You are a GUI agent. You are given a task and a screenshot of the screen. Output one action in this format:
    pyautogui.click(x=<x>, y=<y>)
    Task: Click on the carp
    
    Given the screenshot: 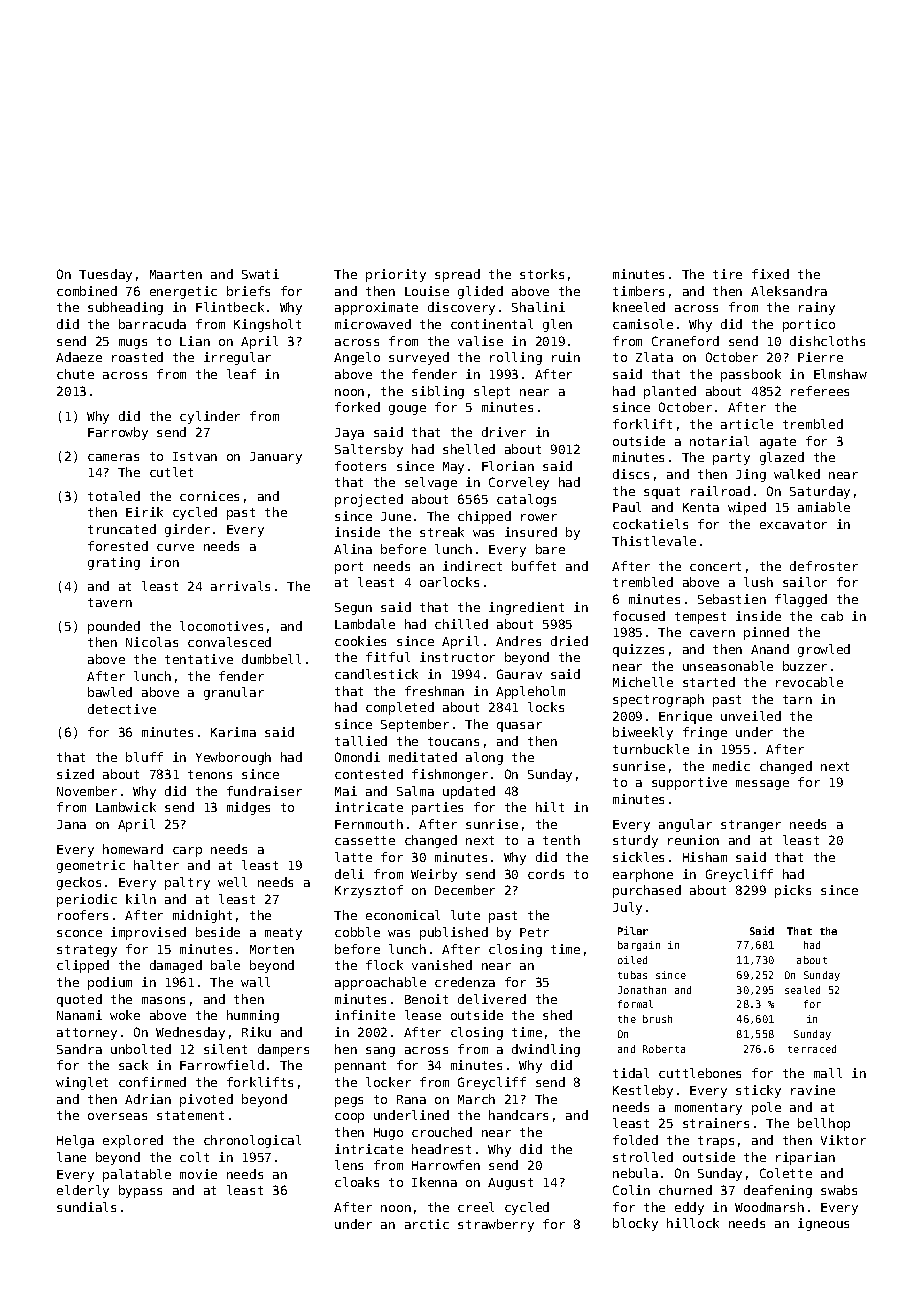 What is the action you would take?
    pyautogui.click(x=187, y=852)
